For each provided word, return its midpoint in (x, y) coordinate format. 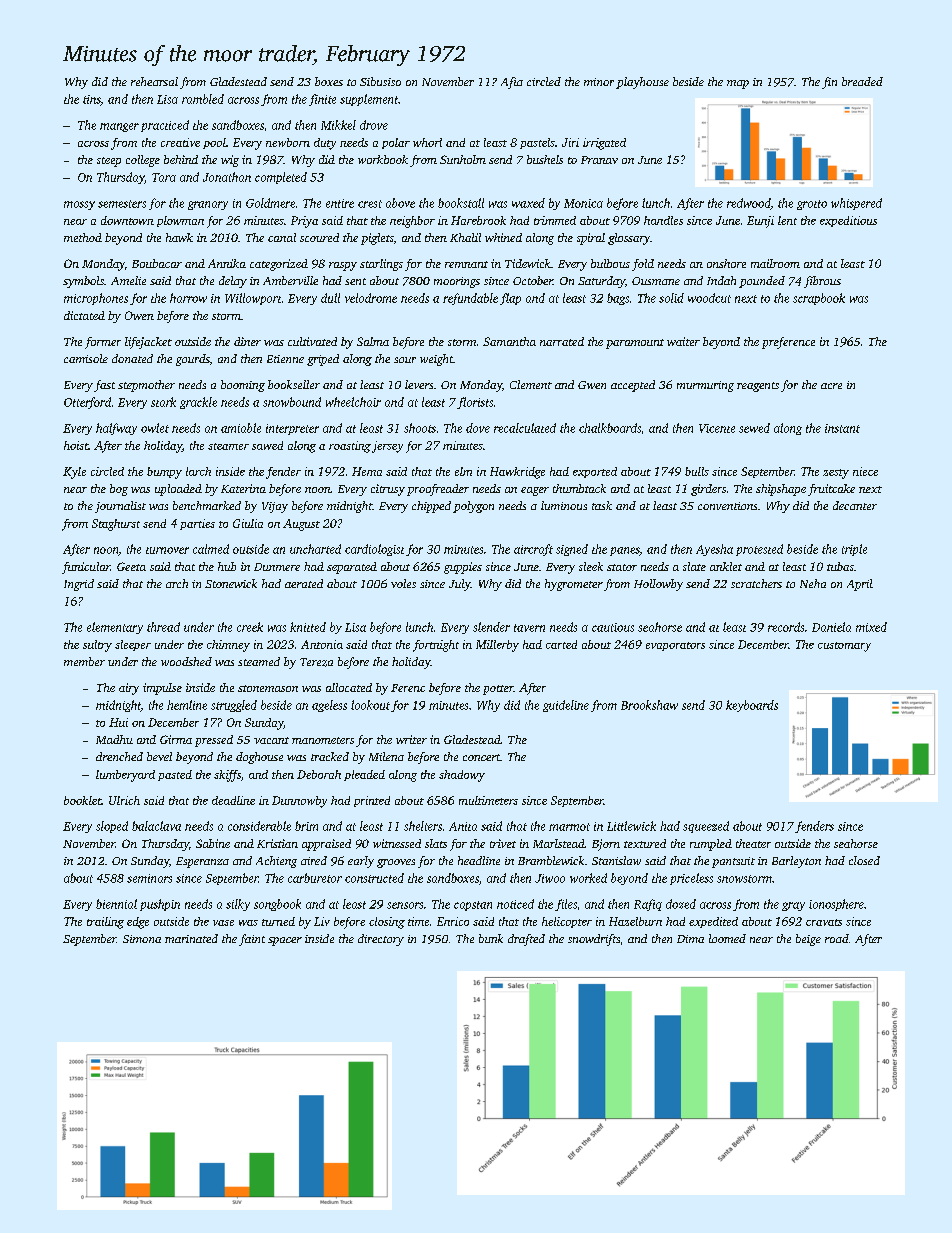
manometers (323, 740)
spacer (285, 941)
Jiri (570, 142)
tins (92, 100)
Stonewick (231, 583)
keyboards (752, 706)
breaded (862, 81)
